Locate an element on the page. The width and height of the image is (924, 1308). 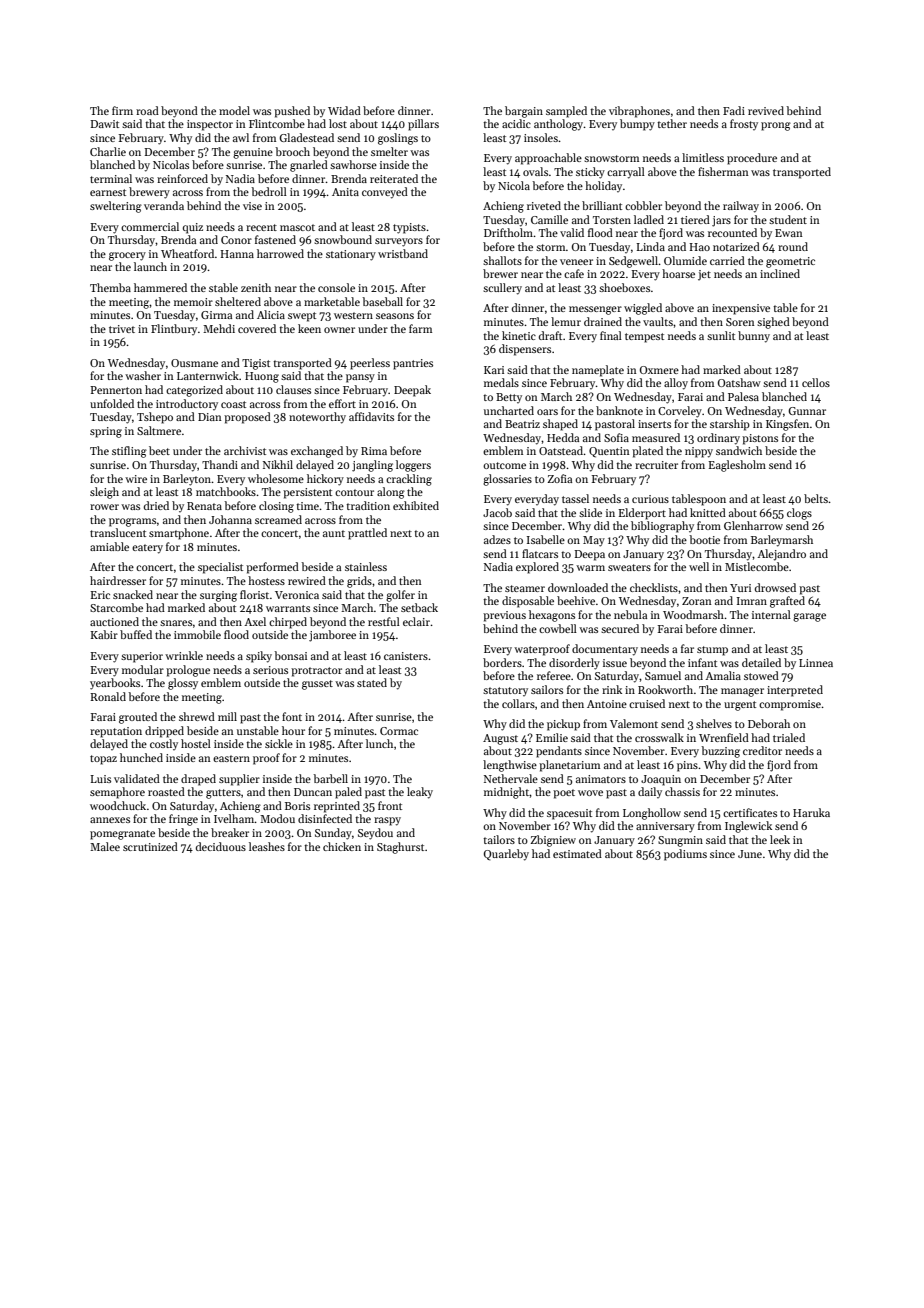
stationary is located at coordinates (351, 255).
